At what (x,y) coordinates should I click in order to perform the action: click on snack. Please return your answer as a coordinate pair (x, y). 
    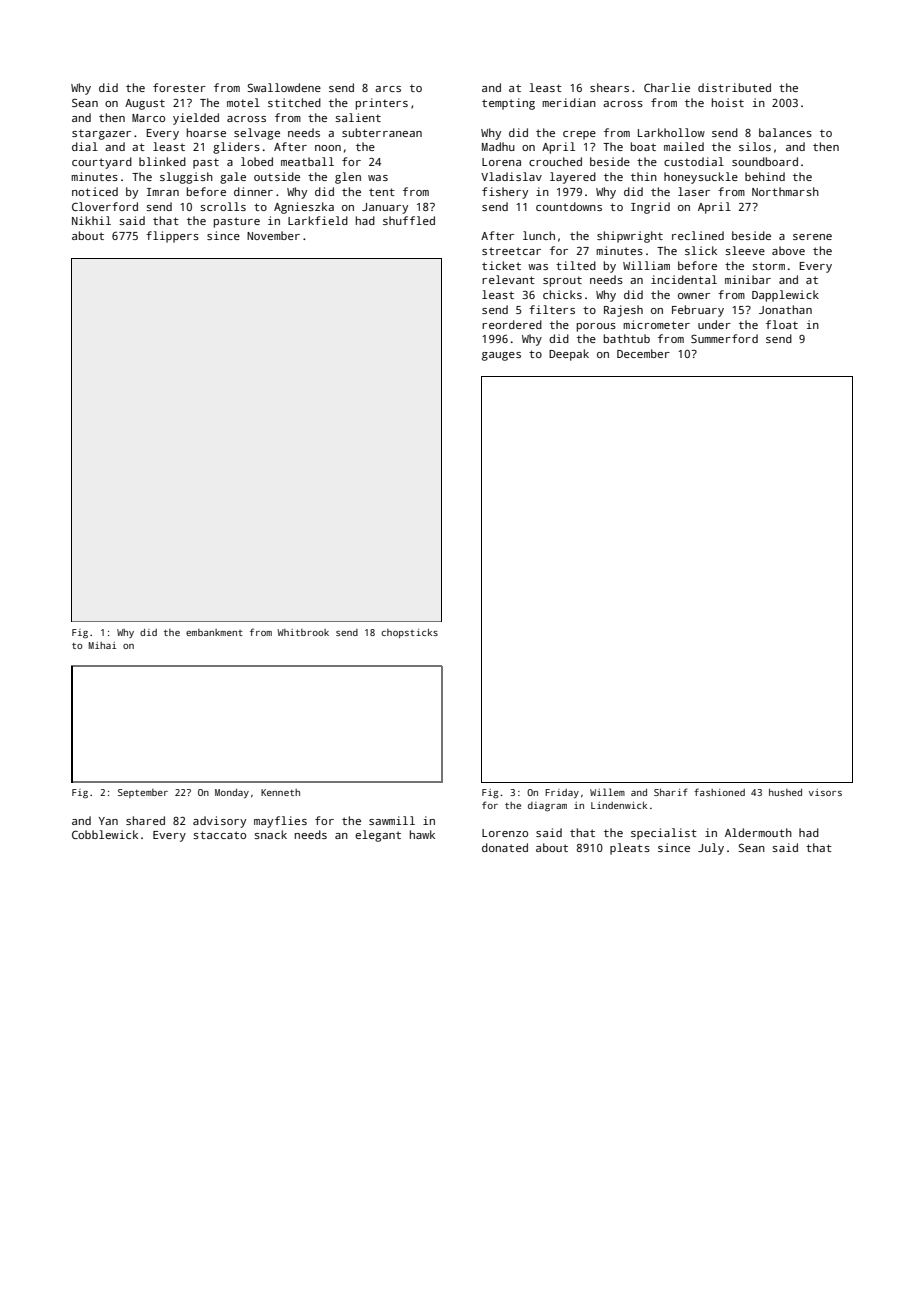
    Looking at the image, I should click on (270, 834).
